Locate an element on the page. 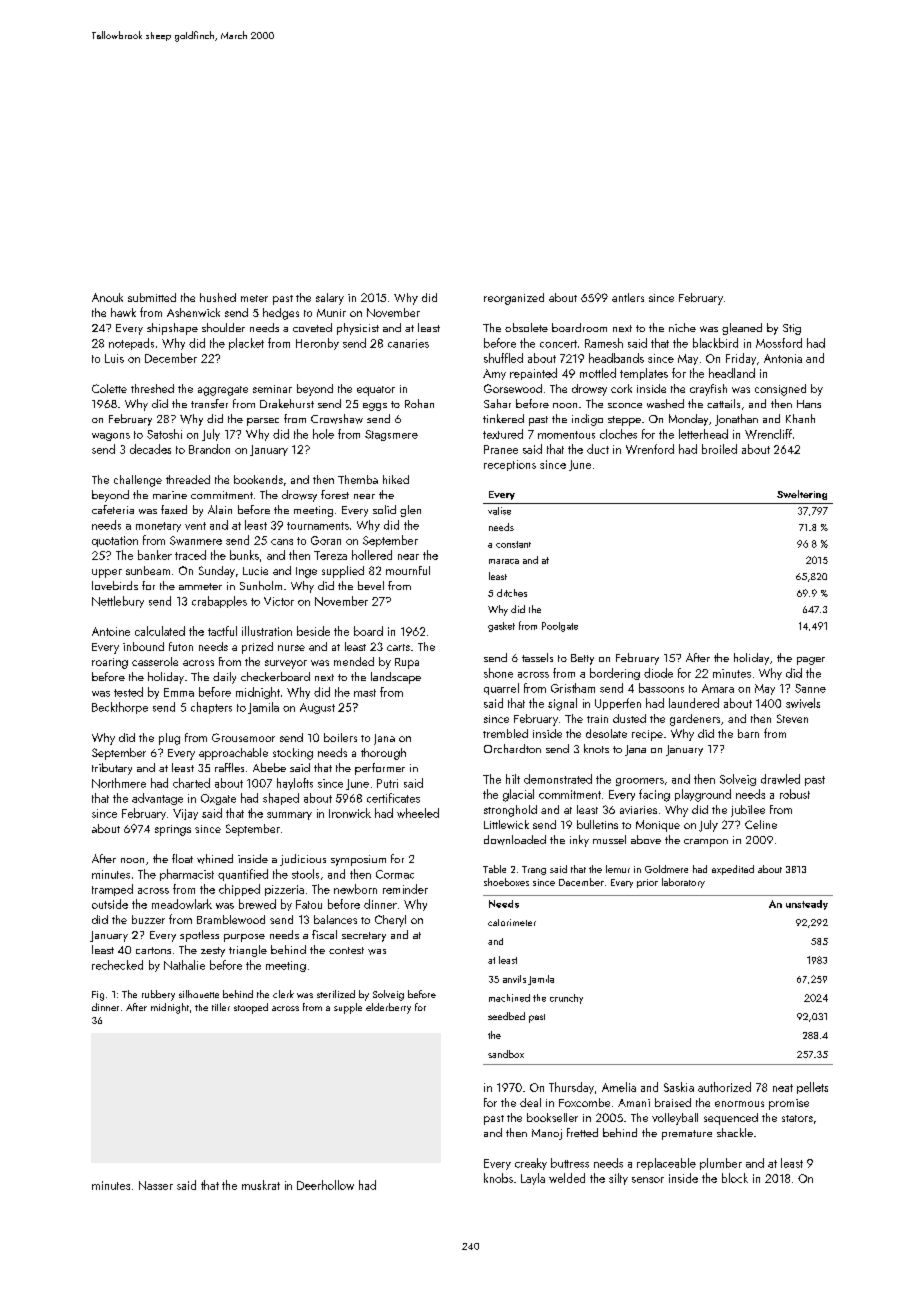  robust is located at coordinates (795, 794).
